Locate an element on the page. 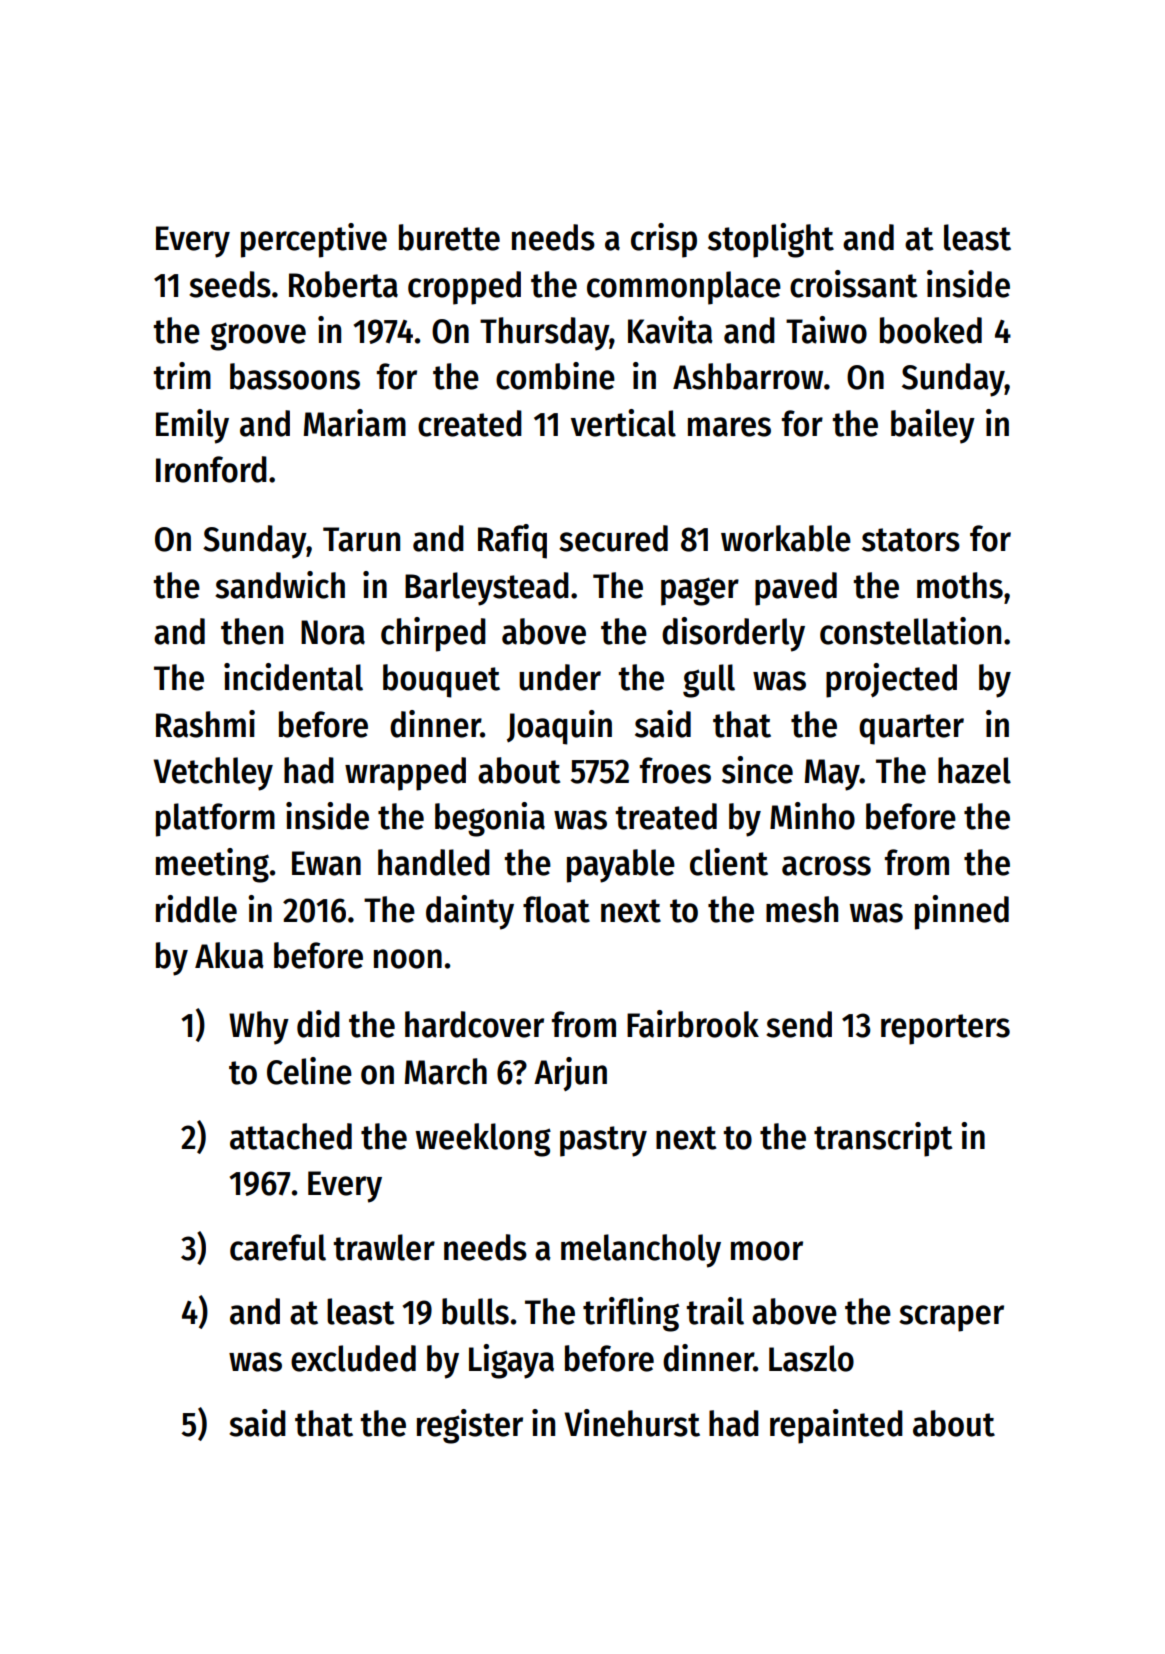  noon is located at coordinates (408, 959).
